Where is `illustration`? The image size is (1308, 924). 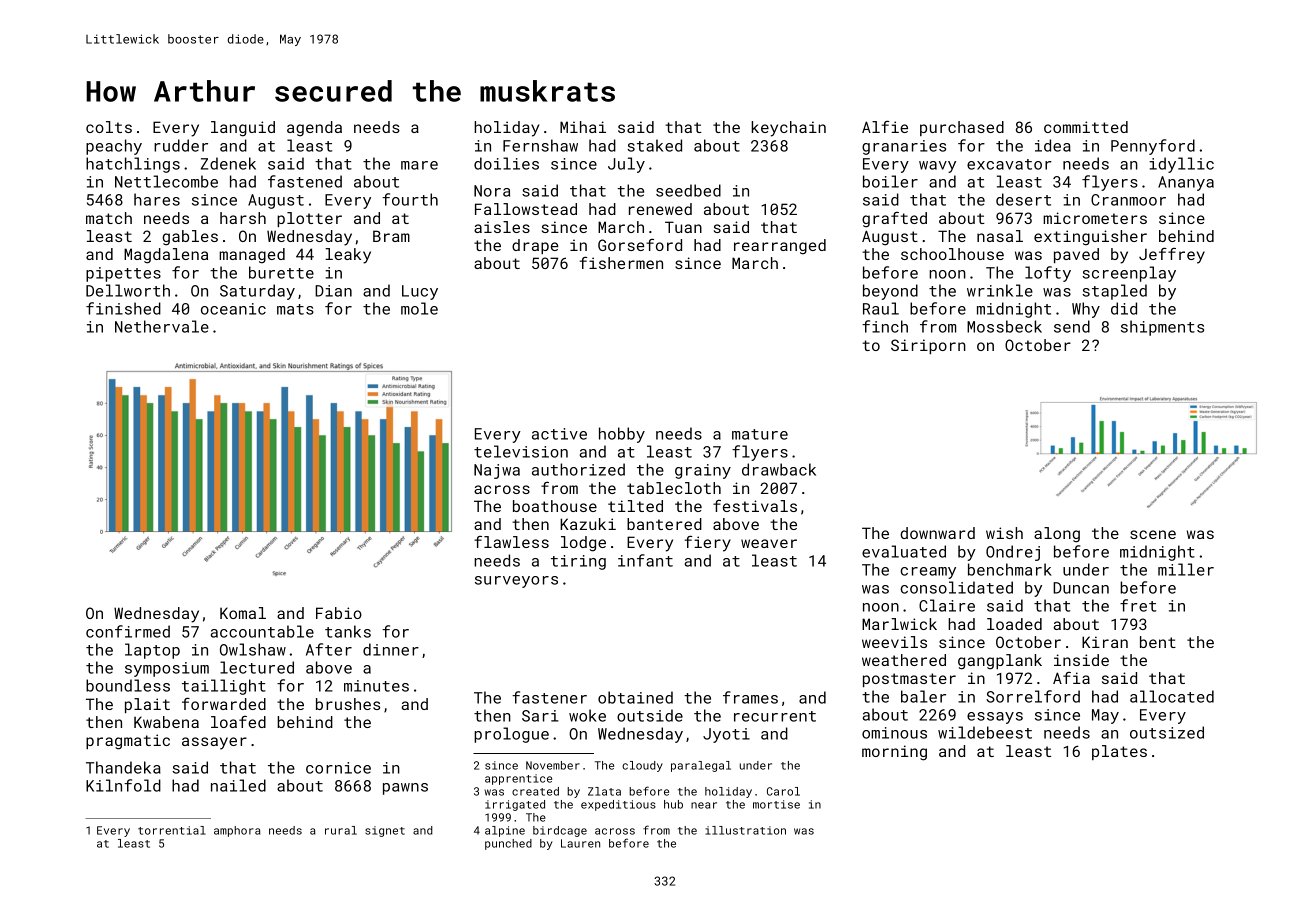 illustration is located at coordinates (745, 830).
